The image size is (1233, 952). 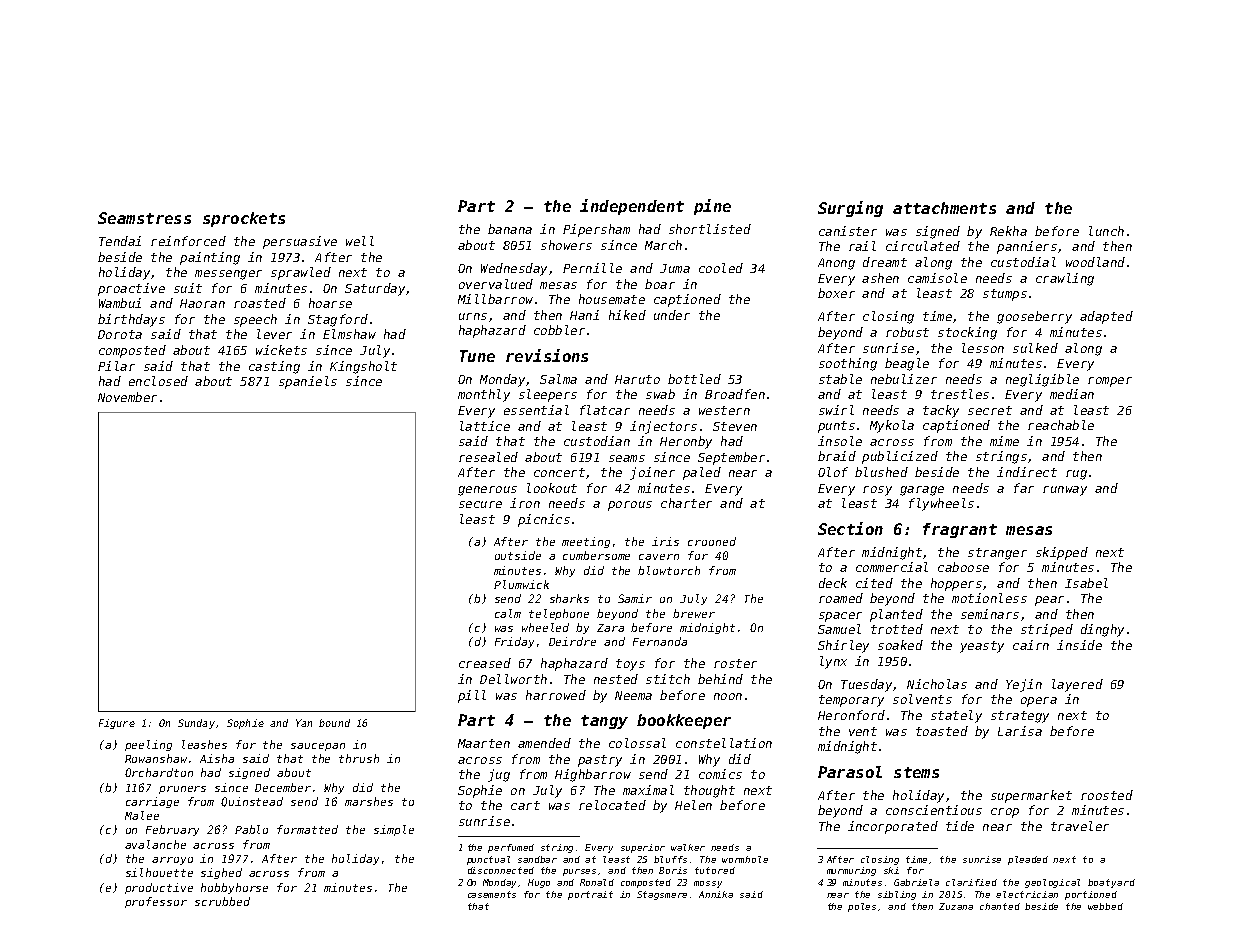 What do you see at coordinates (880, 278) in the page?
I see `ashen` at bounding box center [880, 278].
